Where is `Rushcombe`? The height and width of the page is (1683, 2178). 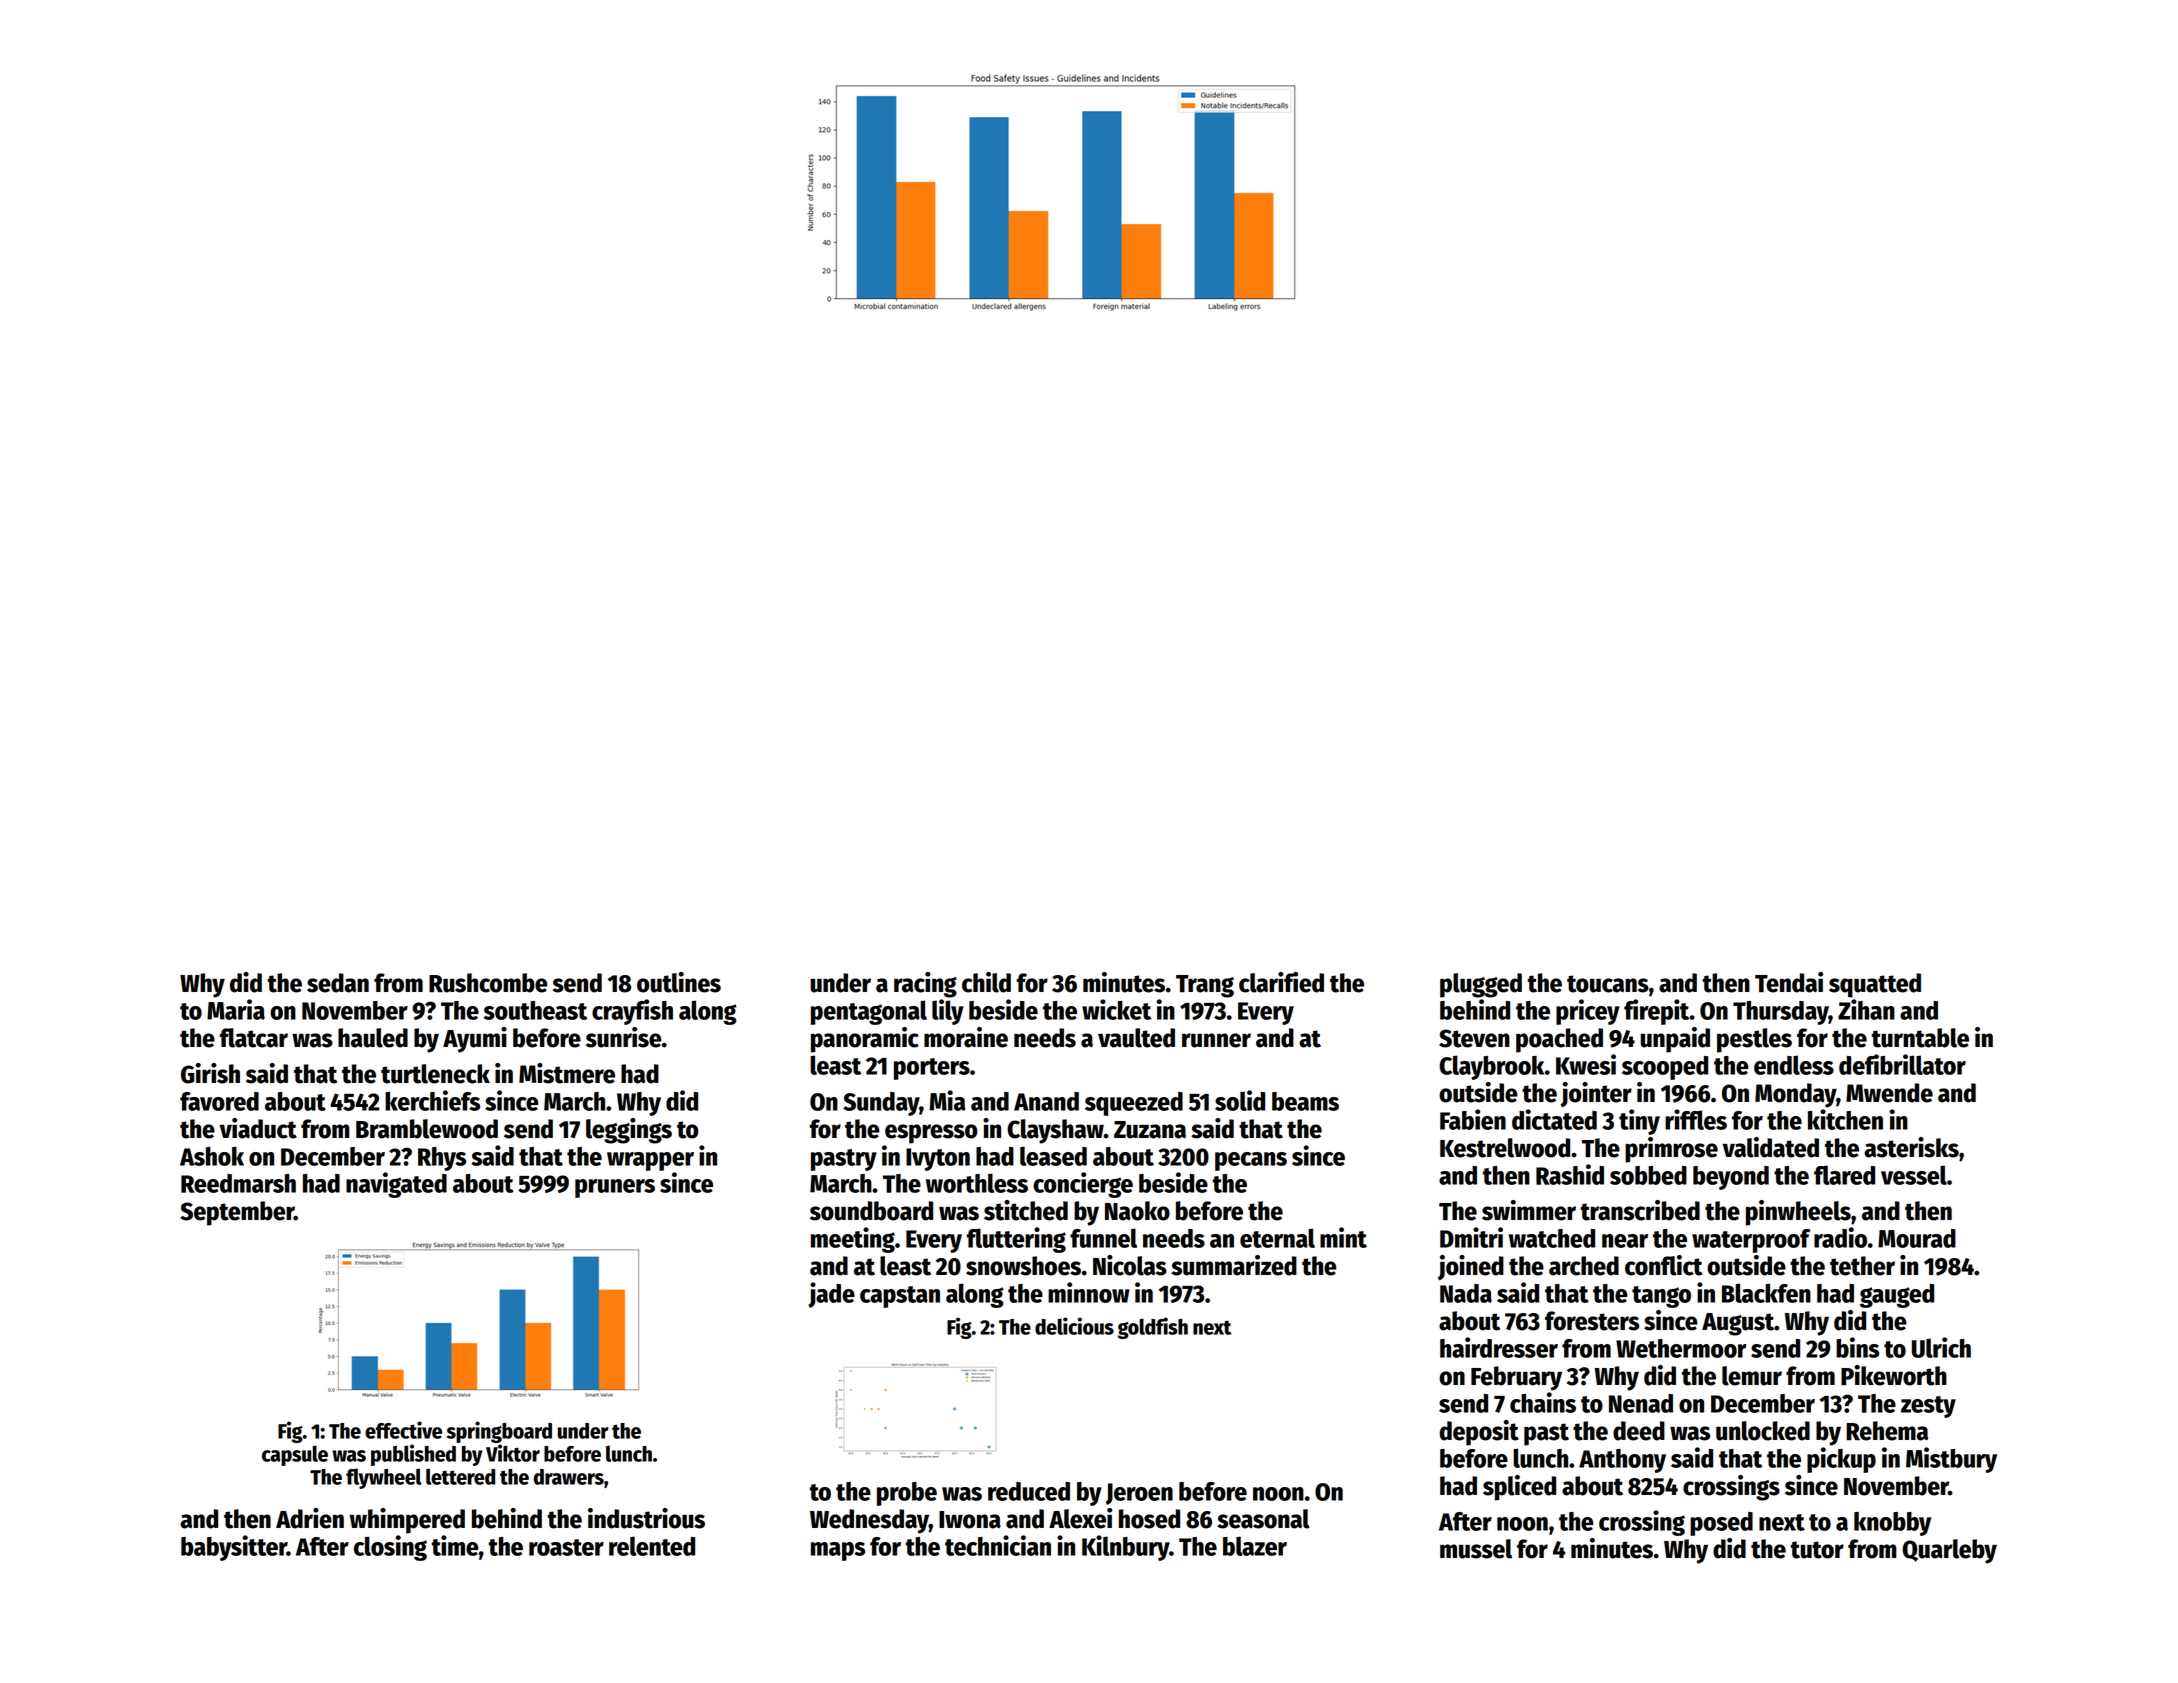
Rushcombe is located at coordinates (488, 983).
